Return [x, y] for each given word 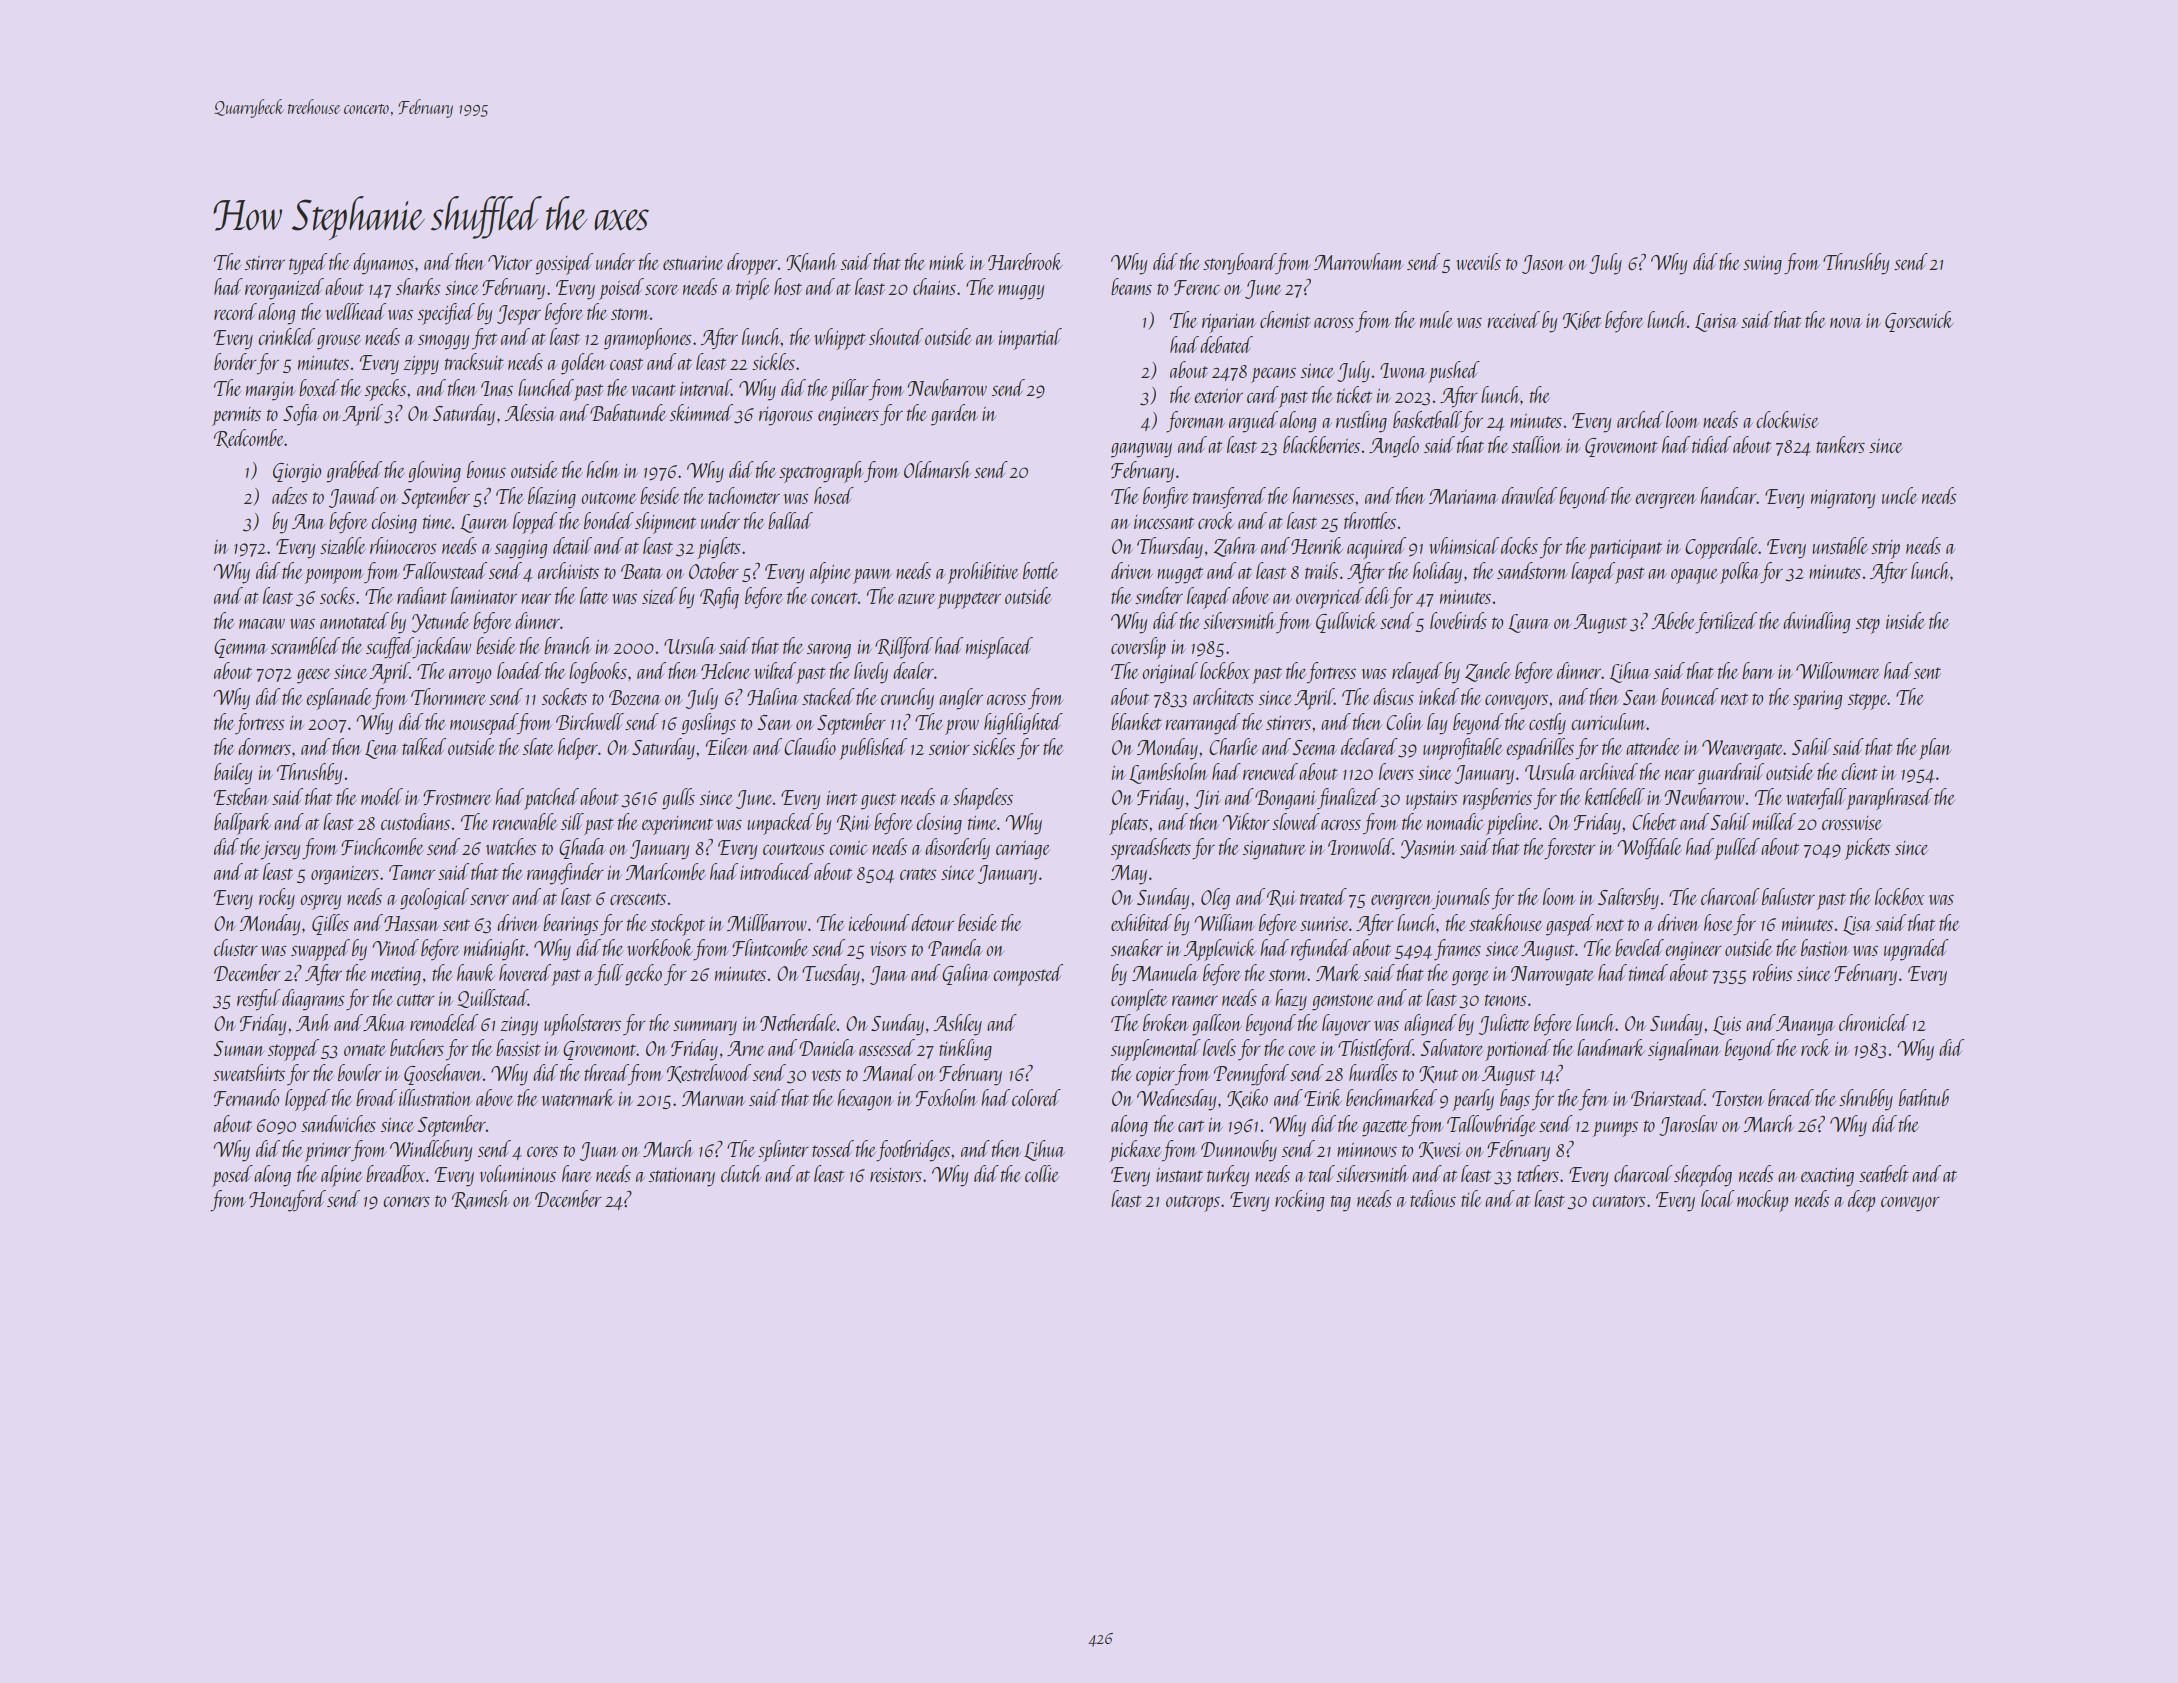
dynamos [383, 264]
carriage [1023, 850]
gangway [1141, 450]
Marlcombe [665, 871]
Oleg [1215, 899]
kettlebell [1615, 796]
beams [1131, 286]
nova [1846, 323]
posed [232, 1176]
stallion [1537, 444]
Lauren [484, 523]
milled [1774, 821]
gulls [678, 799]
